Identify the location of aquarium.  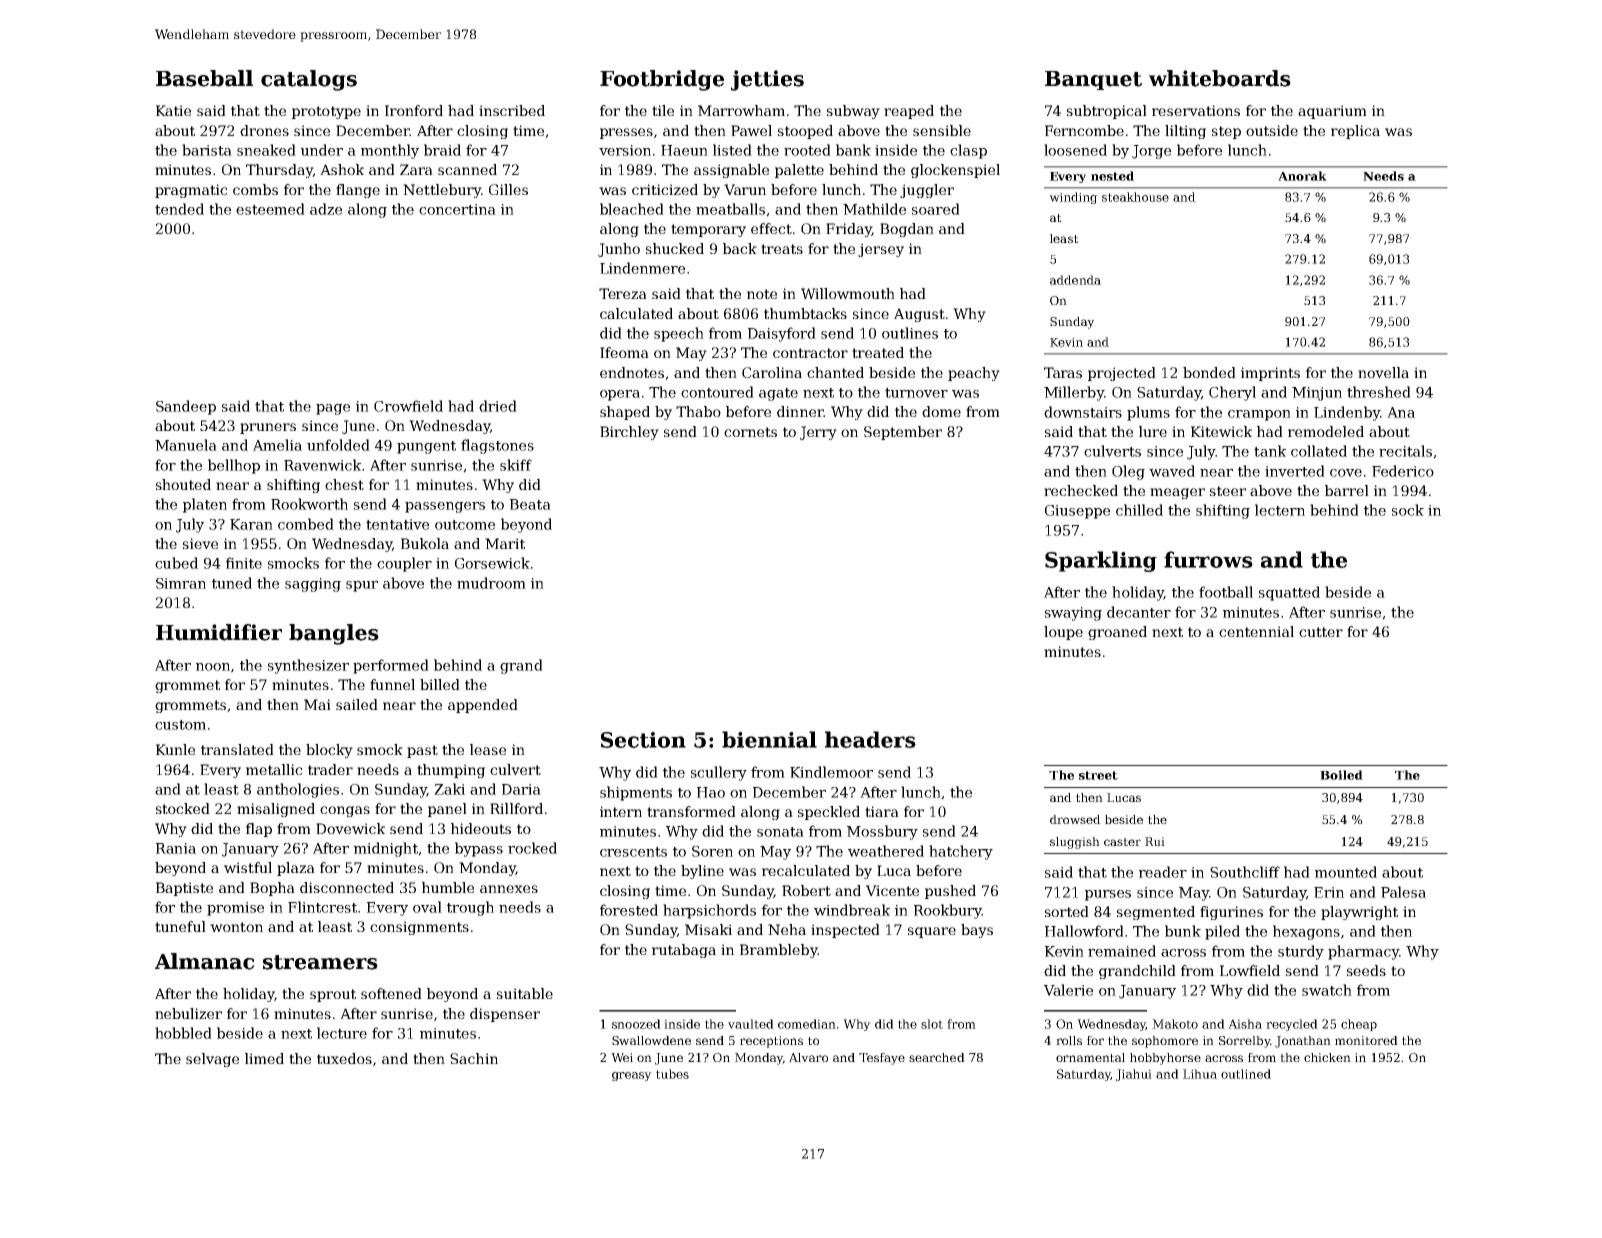
(1332, 112).
